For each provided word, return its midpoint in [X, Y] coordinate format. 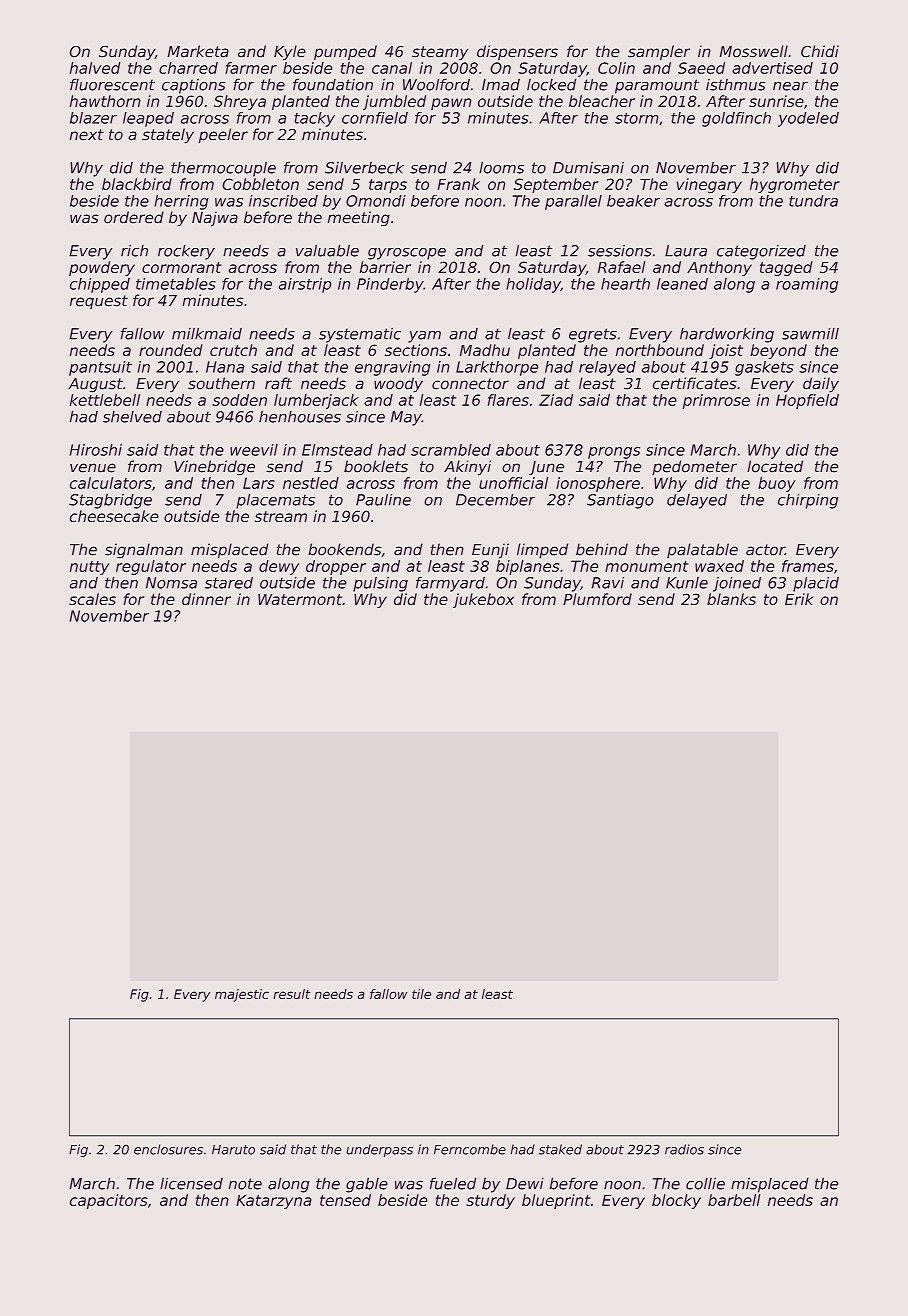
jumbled [394, 102]
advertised [772, 68]
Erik [799, 599]
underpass [379, 1150]
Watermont [300, 599]
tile [421, 994]
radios [684, 1149]
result [291, 994]
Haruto [233, 1150]
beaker [633, 201]
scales [92, 599]
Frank [458, 184]
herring [181, 202]
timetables [176, 284]
